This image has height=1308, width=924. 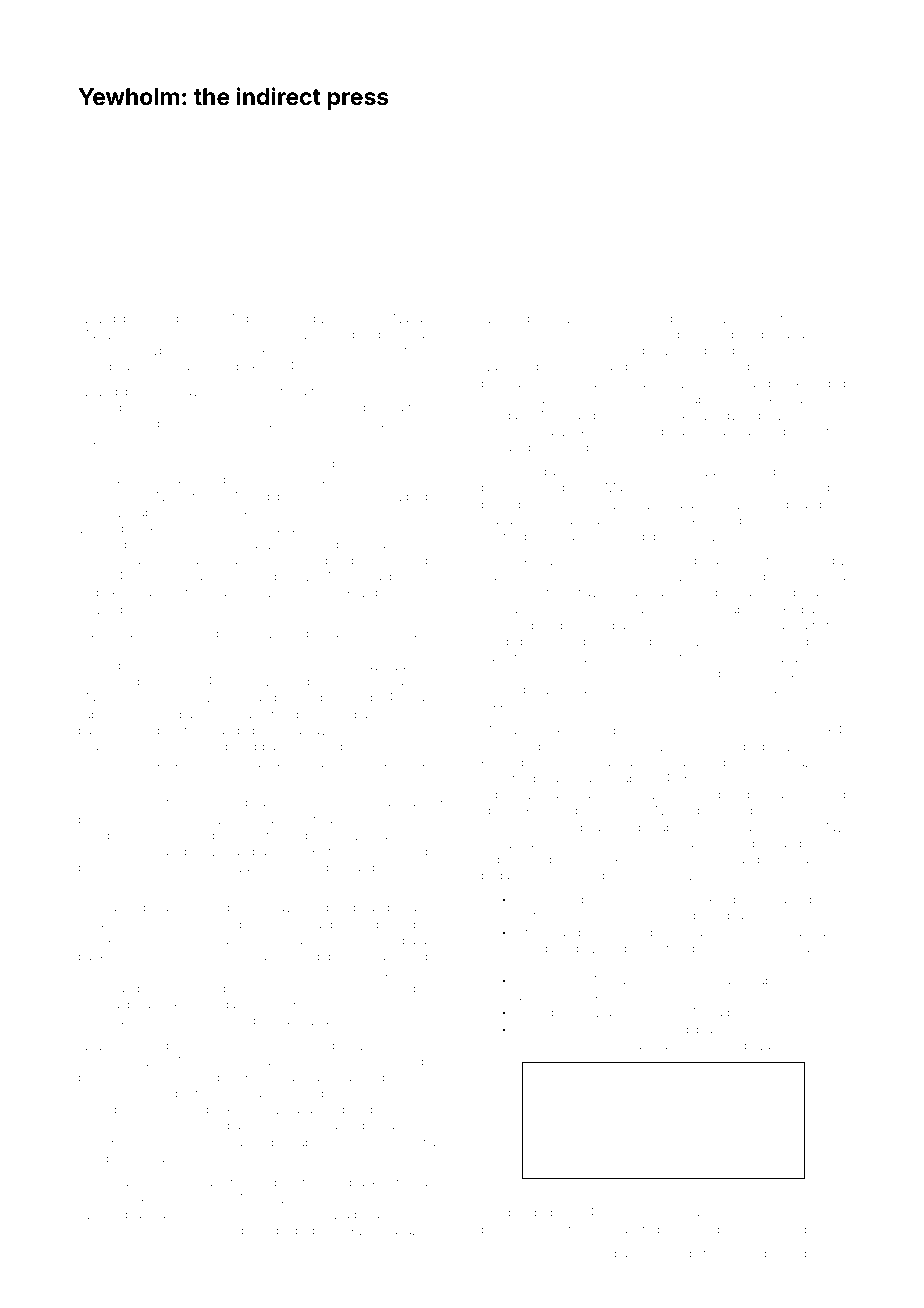 What do you see at coordinates (563, 431) in the image?
I see `Saltwick` at bounding box center [563, 431].
